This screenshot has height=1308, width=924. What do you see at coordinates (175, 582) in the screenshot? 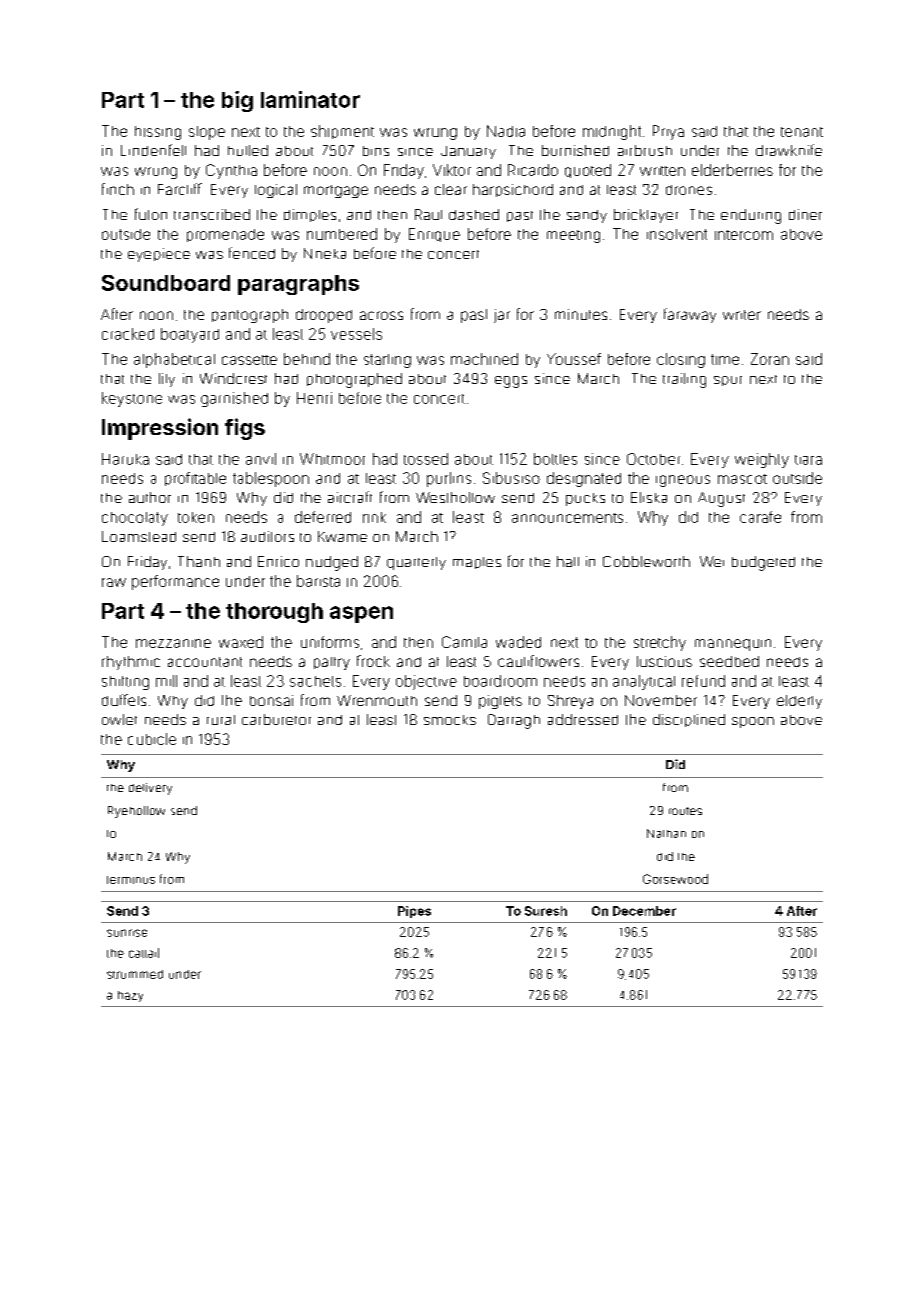
I see `performance` at bounding box center [175, 582].
